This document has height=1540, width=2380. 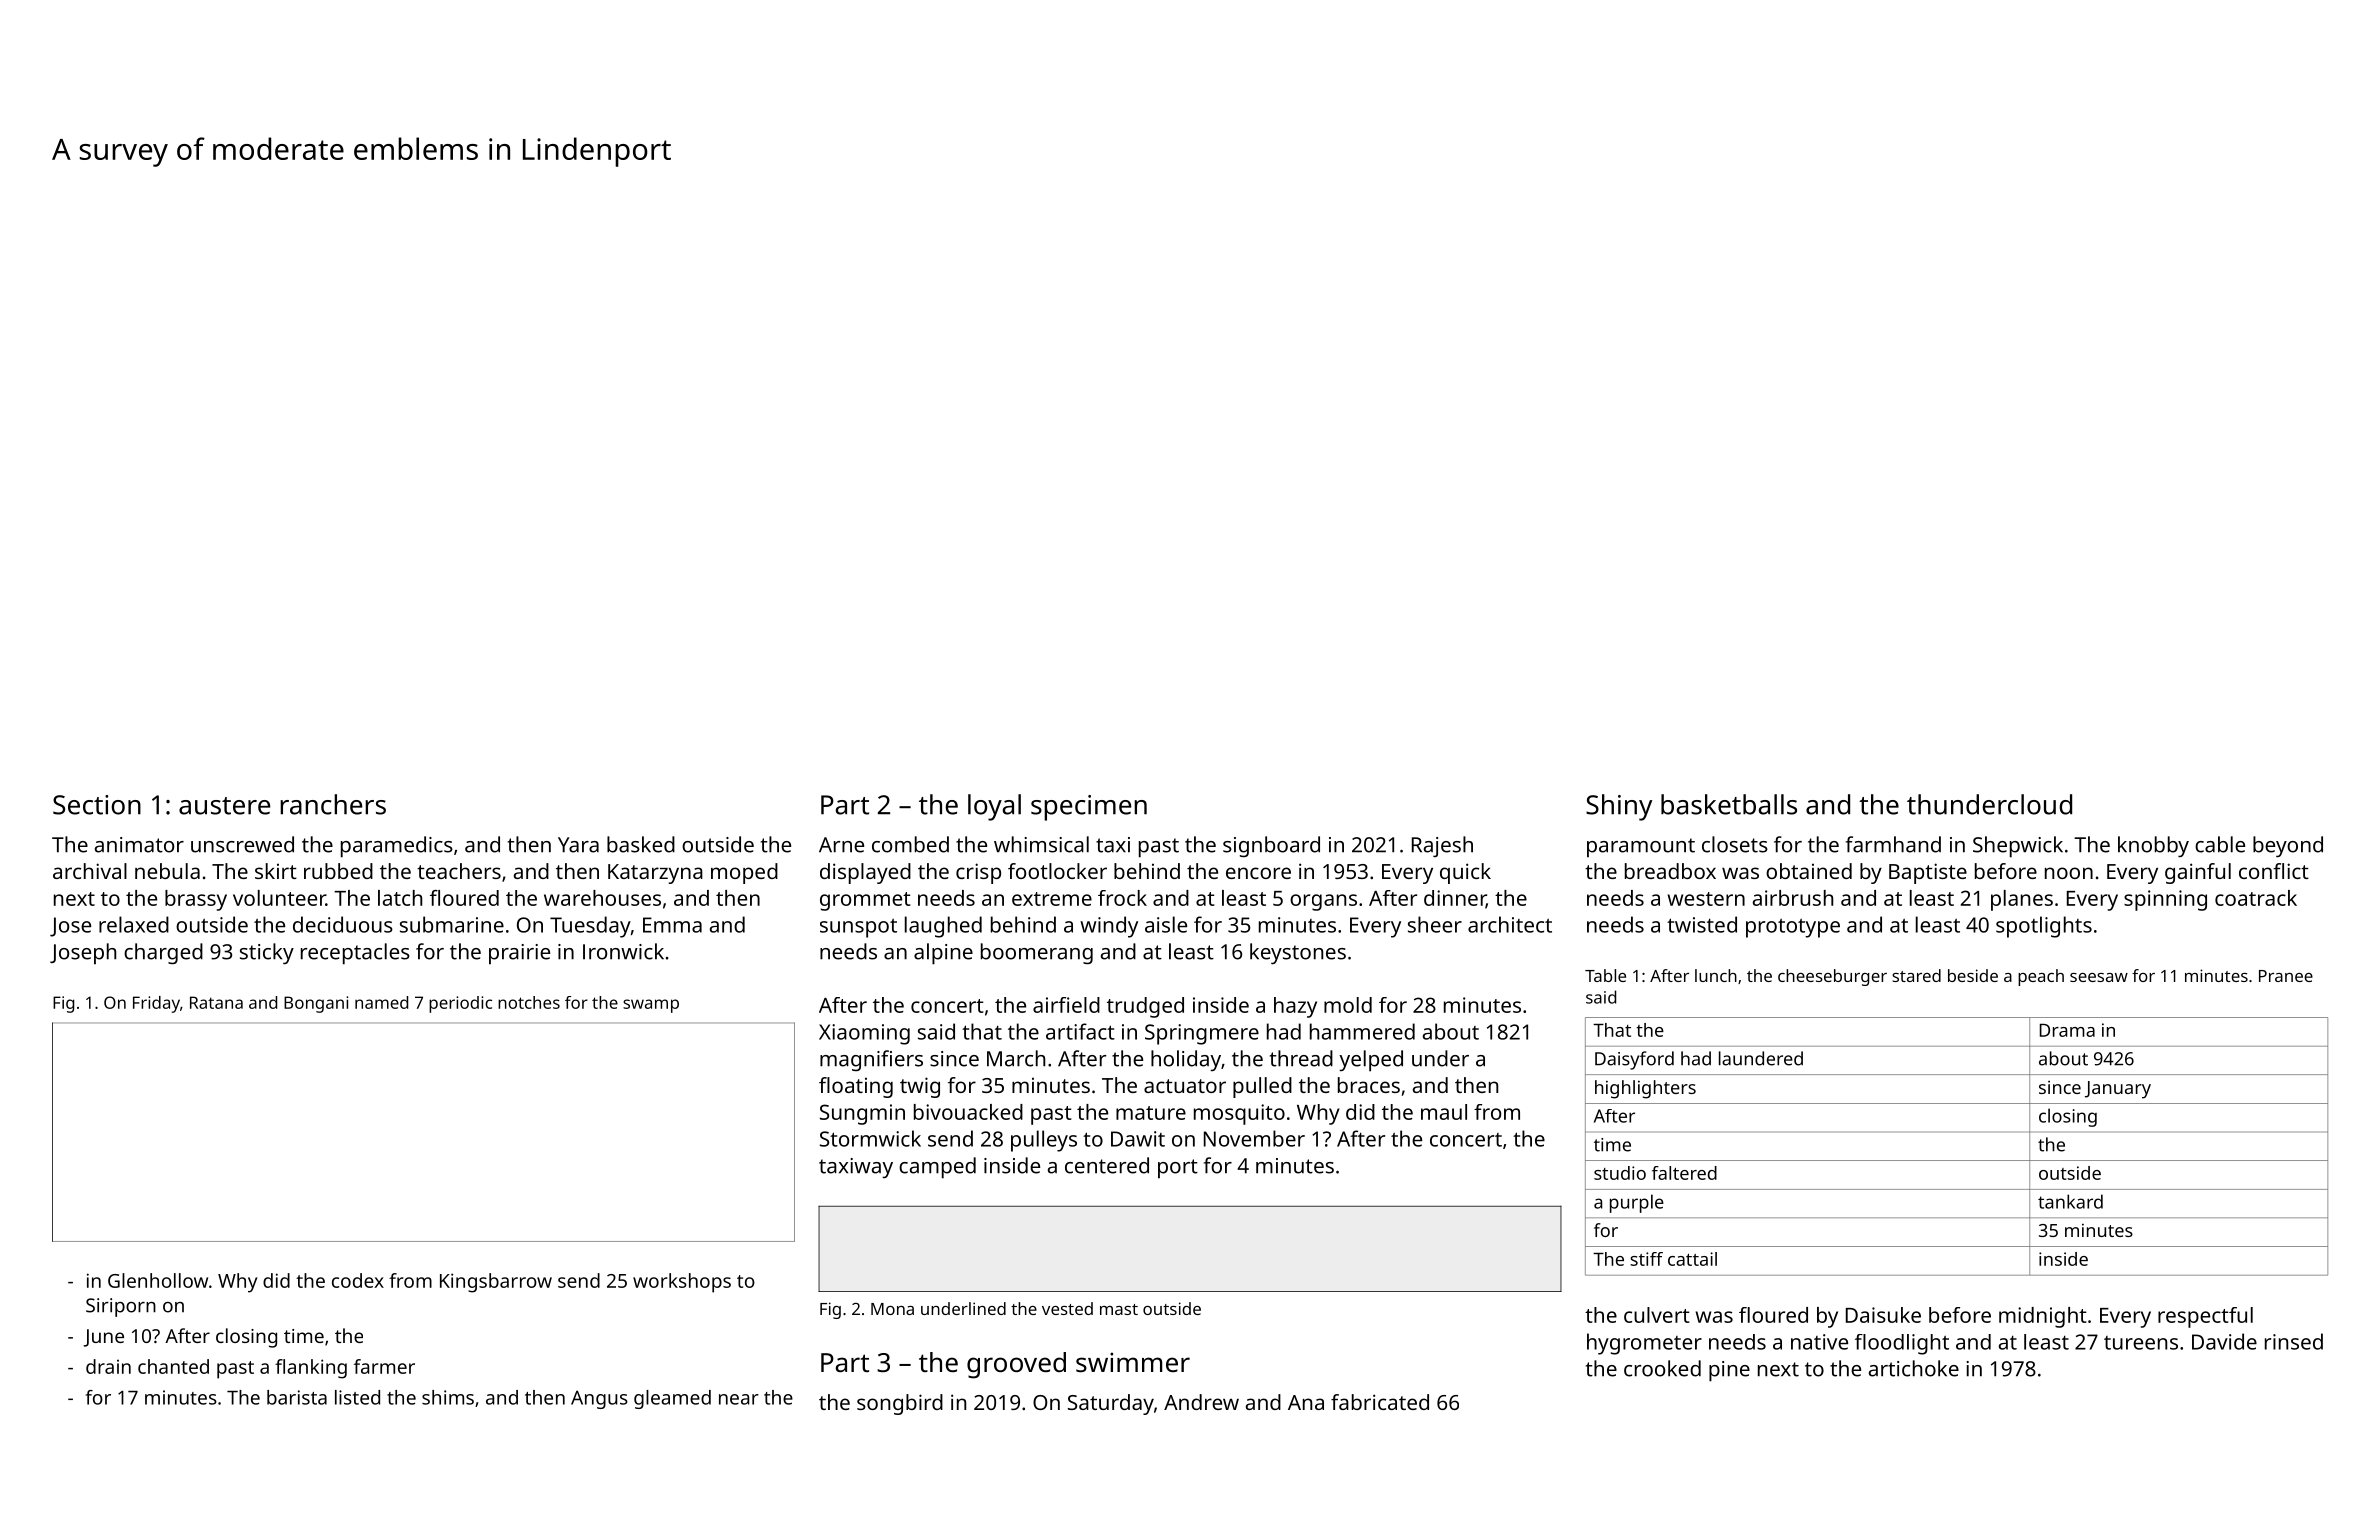 I want to click on cattail, so click(x=1692, y=1259).
